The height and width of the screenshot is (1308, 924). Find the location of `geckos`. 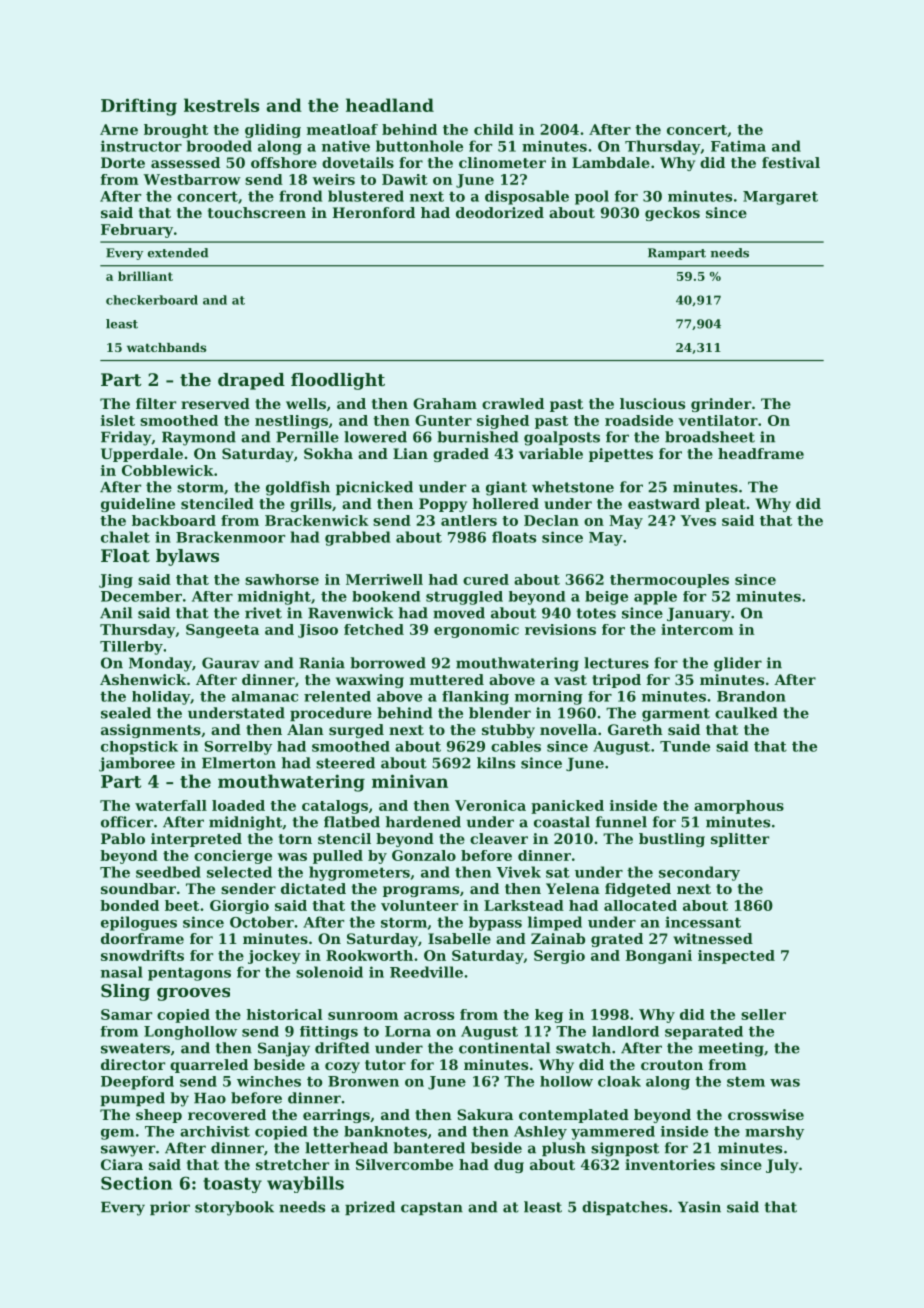

geckos is located at coordinates (672, 214).
